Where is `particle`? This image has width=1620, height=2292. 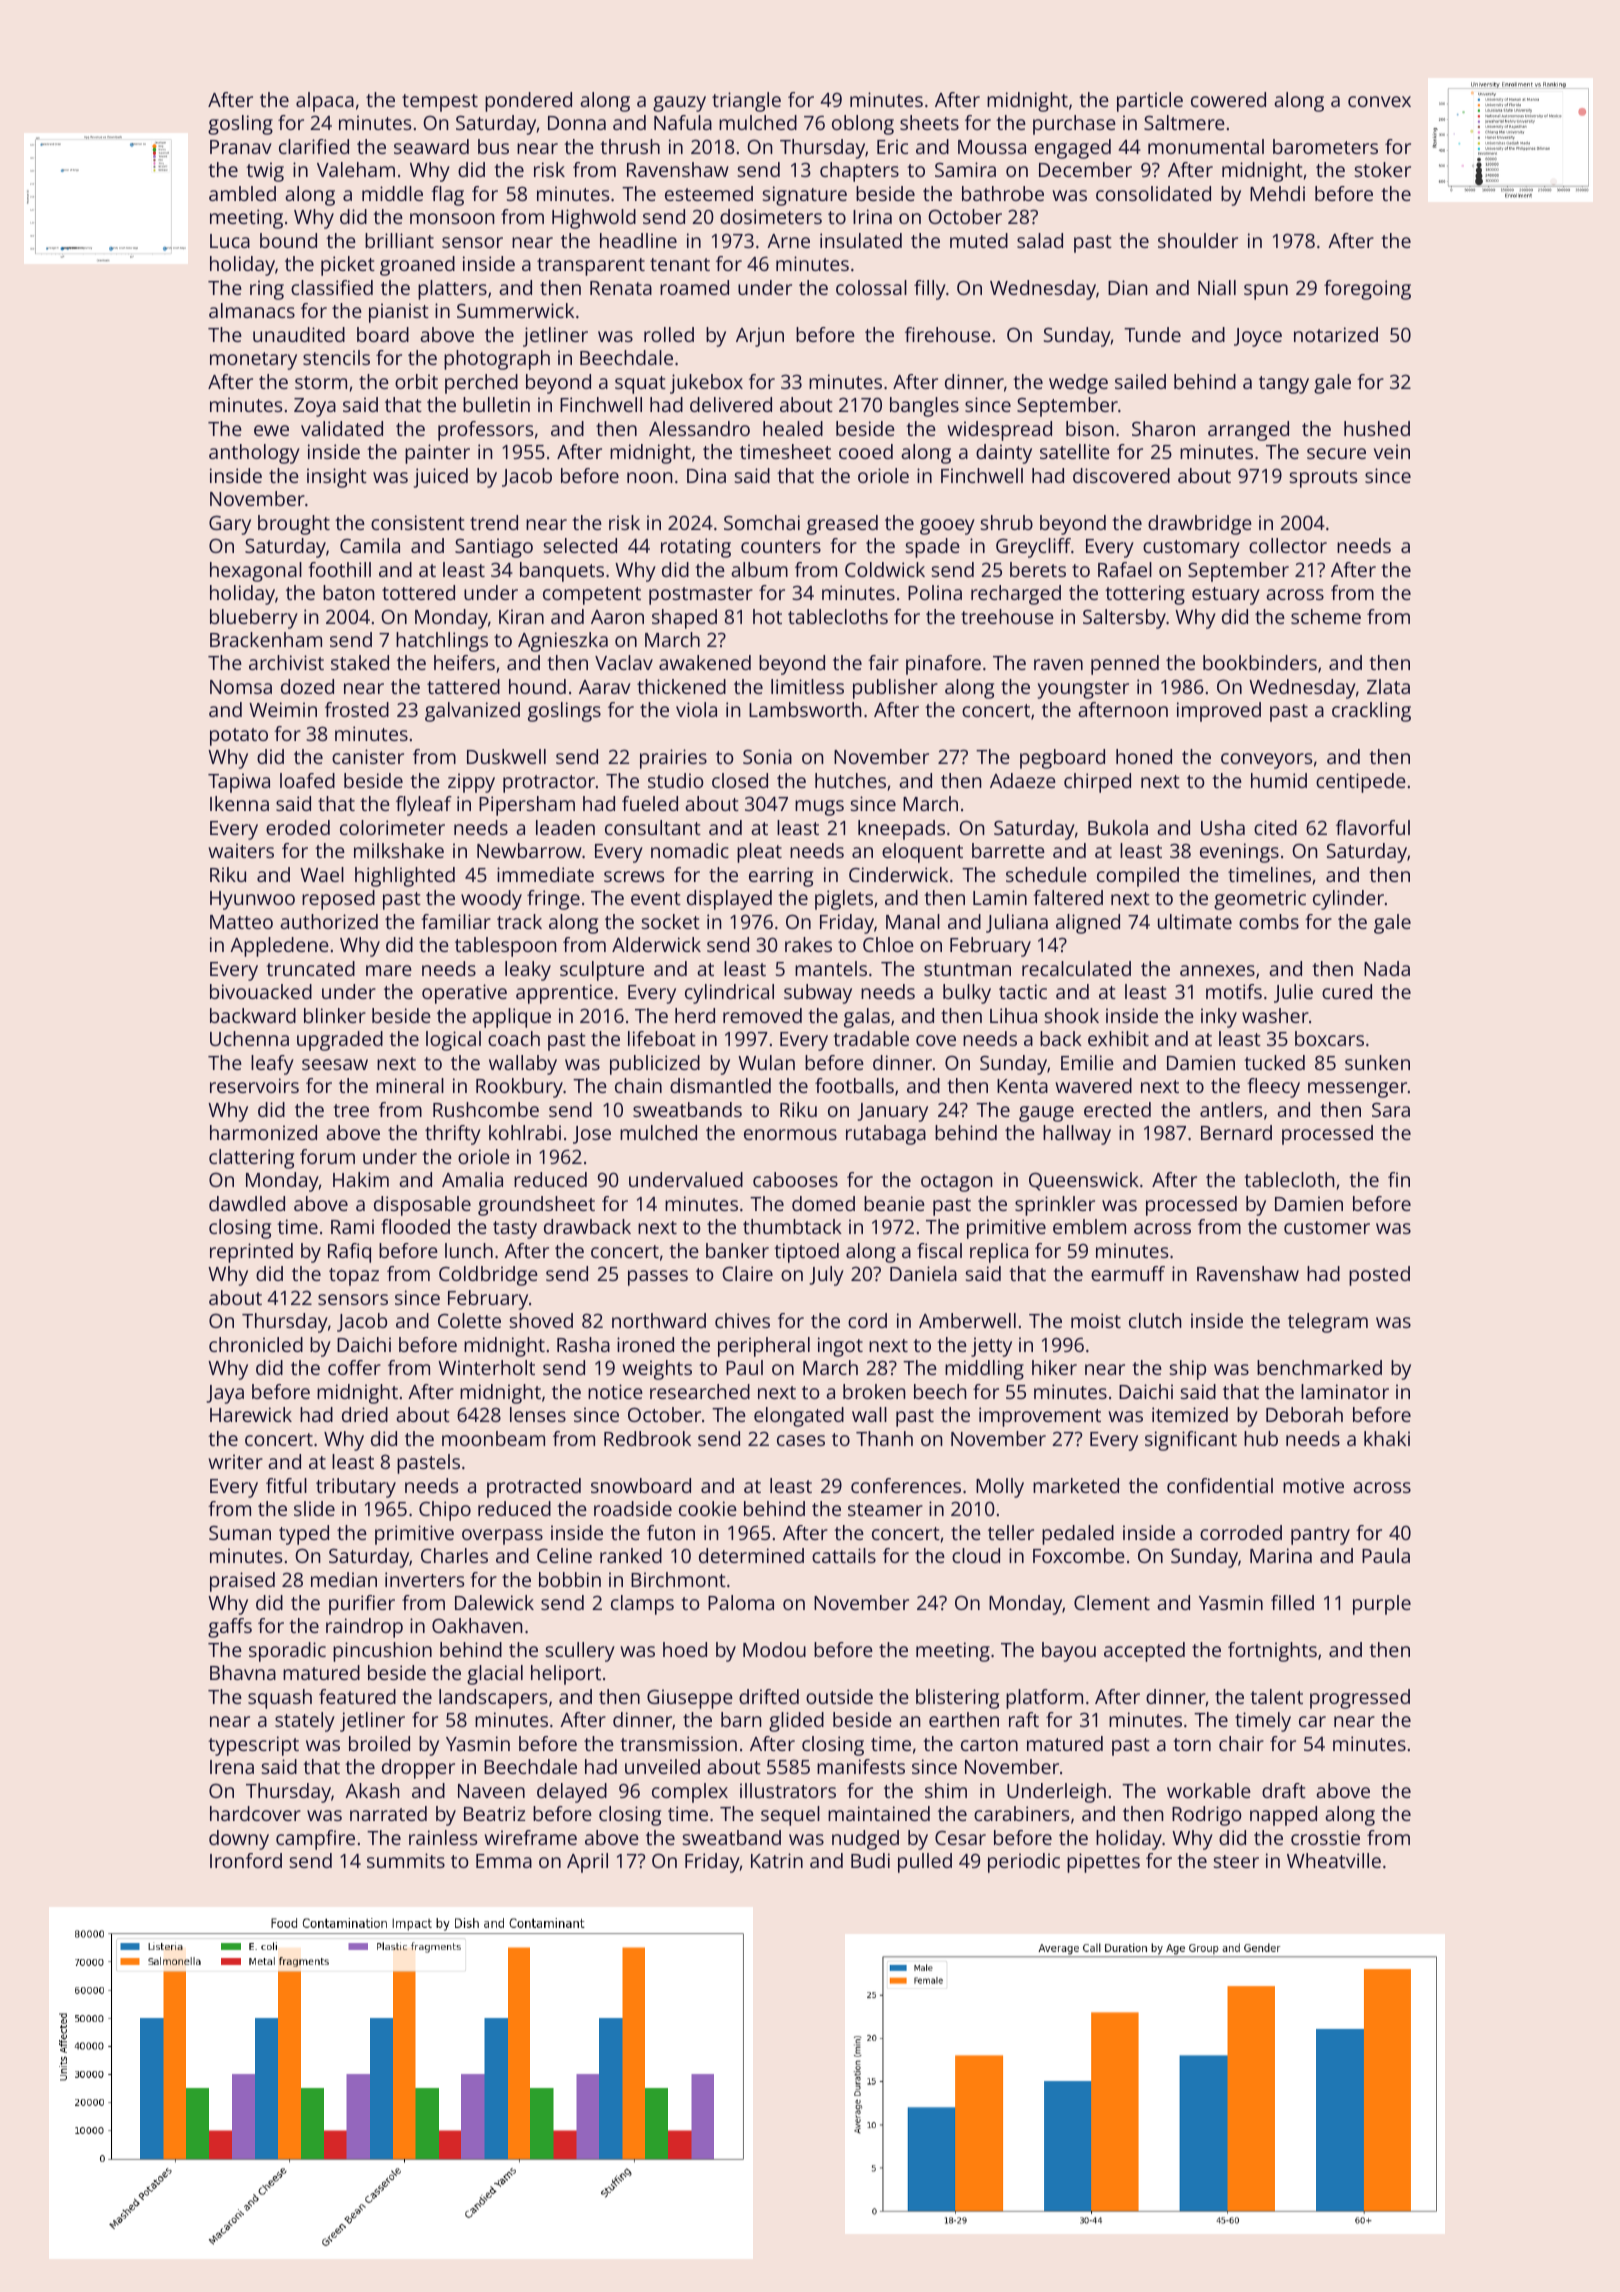
particle is located at coordinates (1150, 102).
